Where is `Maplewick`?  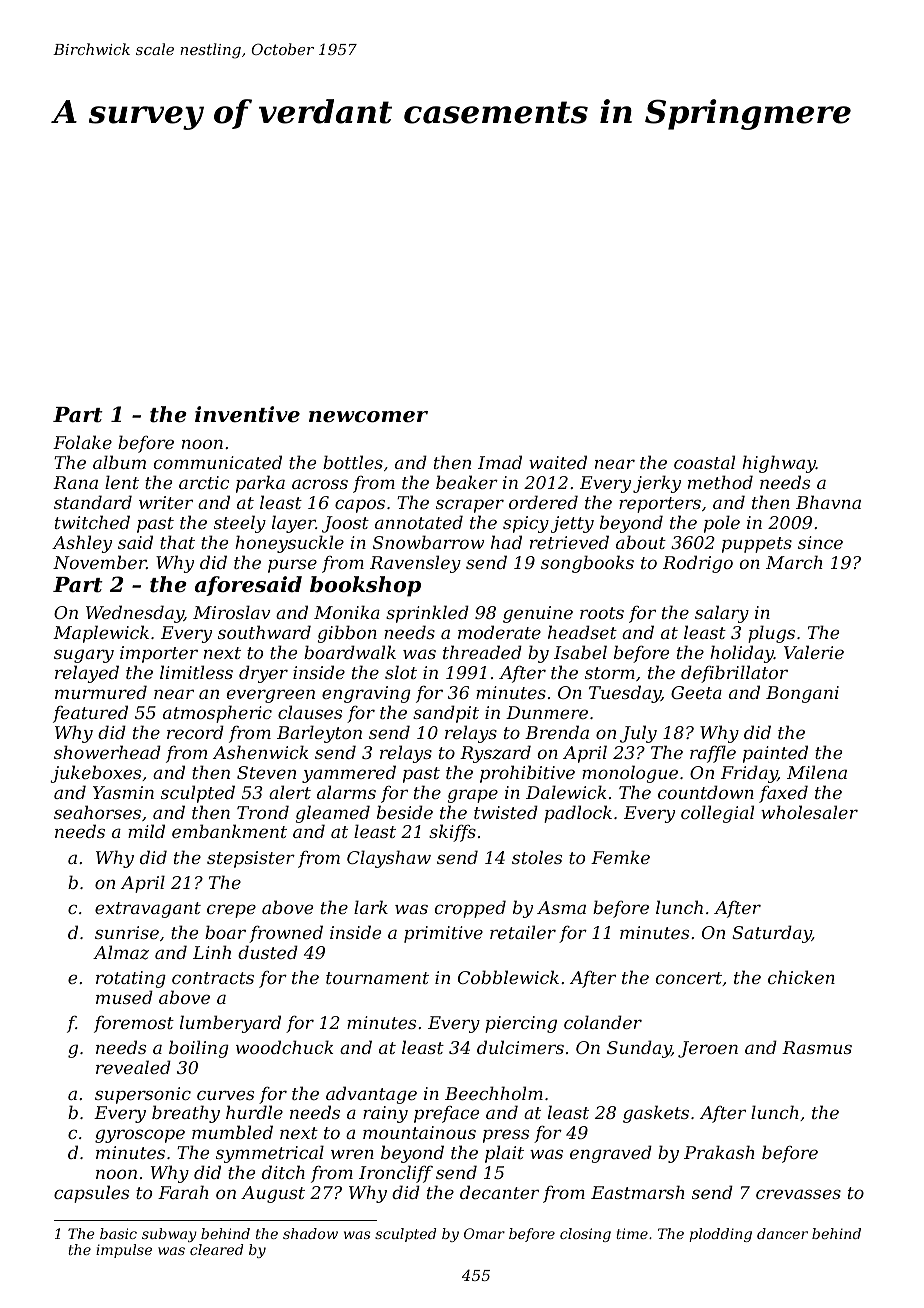
Maplewick is located at coordinates (101, 634).
